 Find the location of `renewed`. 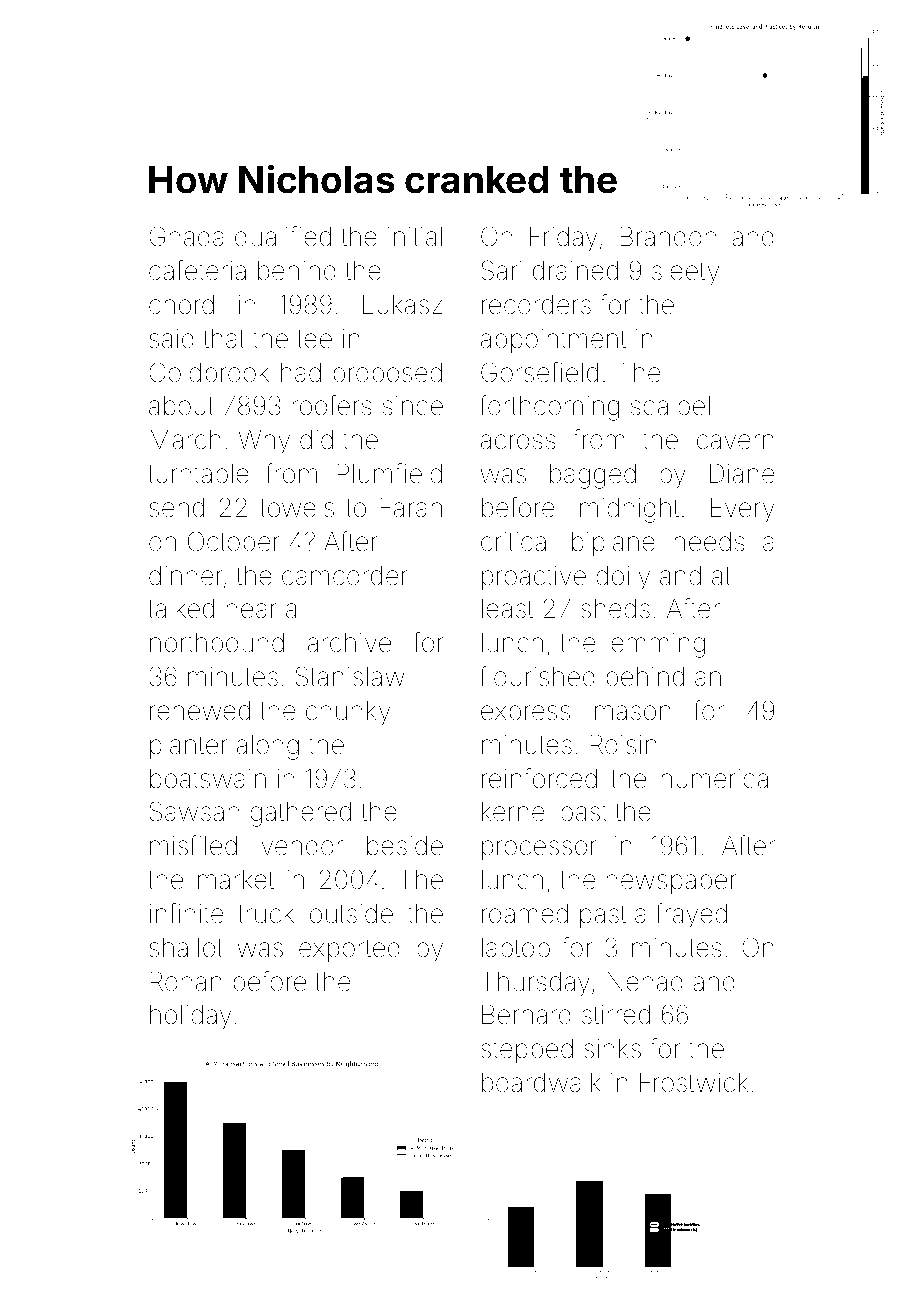

renewed is located at coordinates (200, 711).
